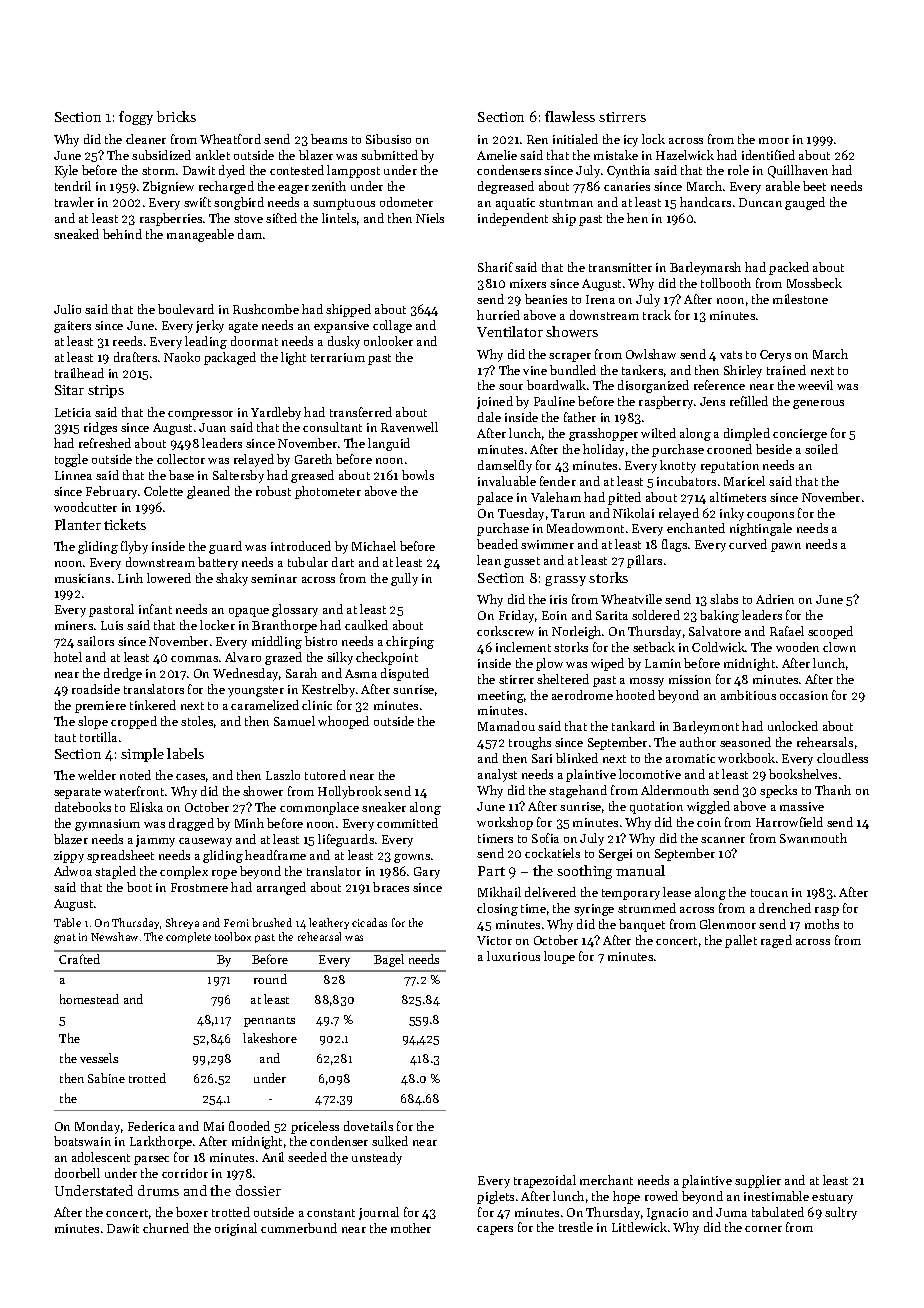  Describe the element at coordinates (570, 116) in the screenshot. I see `flawless` at that location.
